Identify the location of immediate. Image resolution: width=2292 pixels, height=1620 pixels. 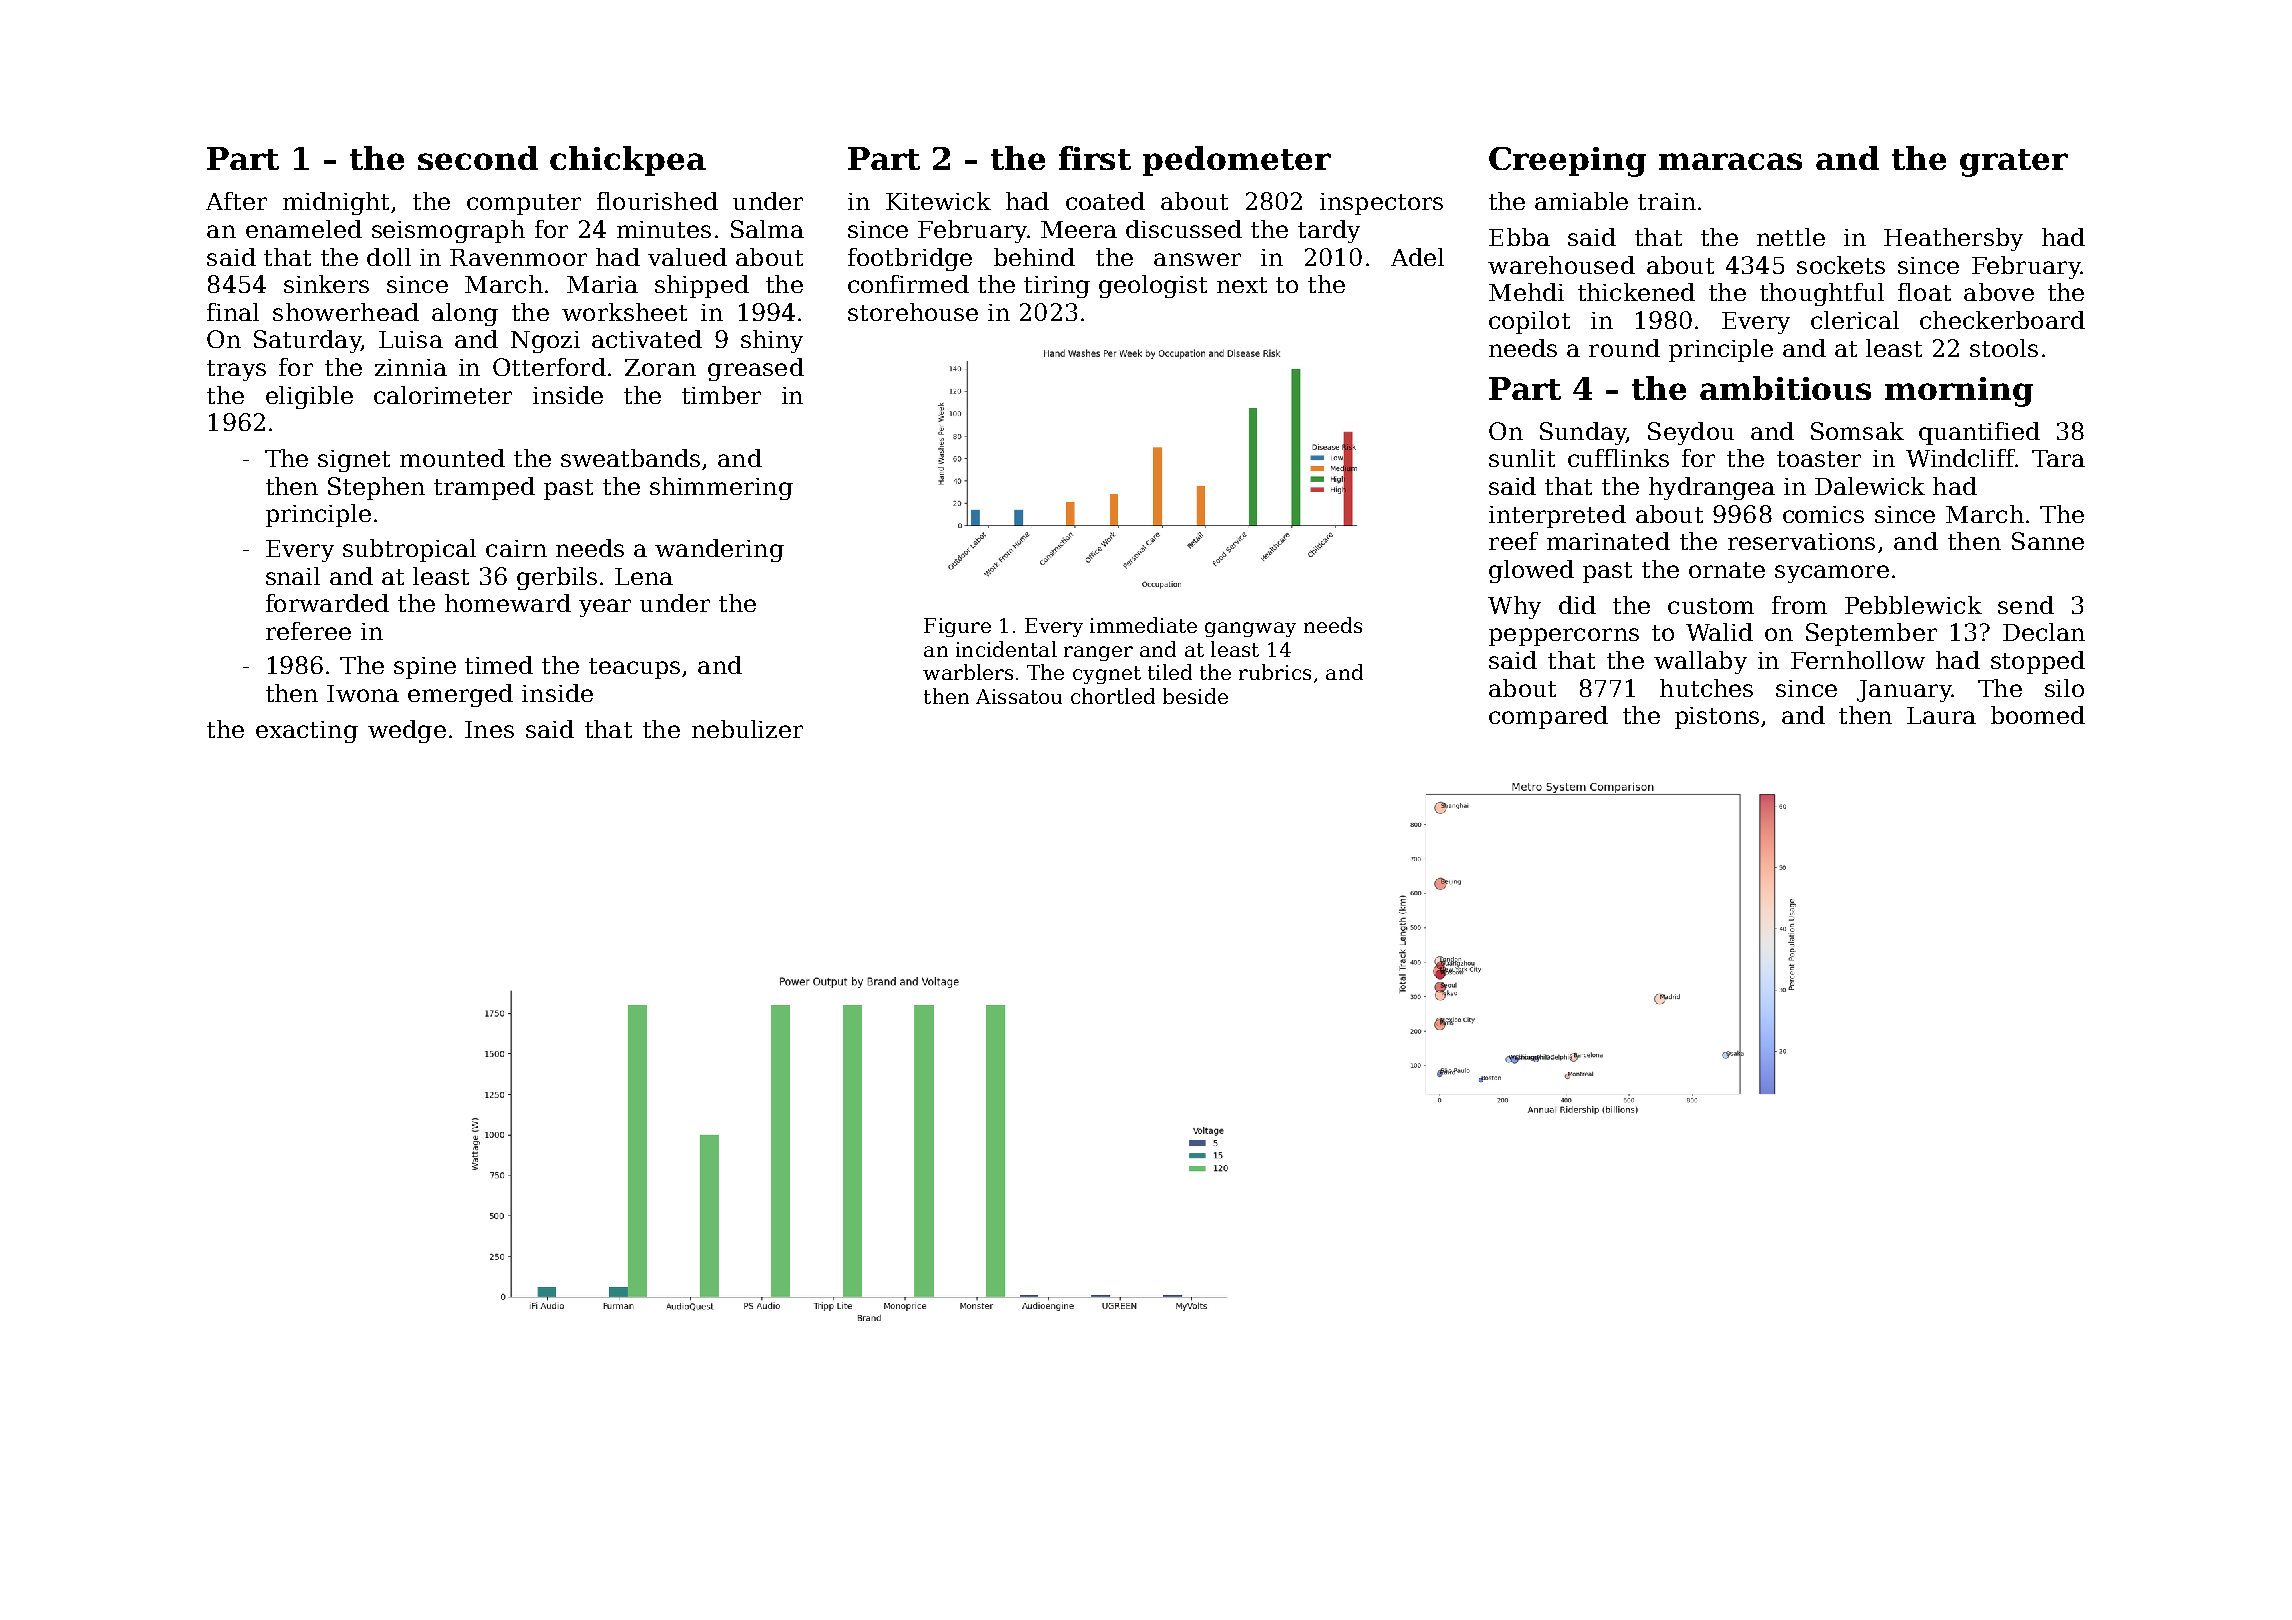
(1143, 625).
